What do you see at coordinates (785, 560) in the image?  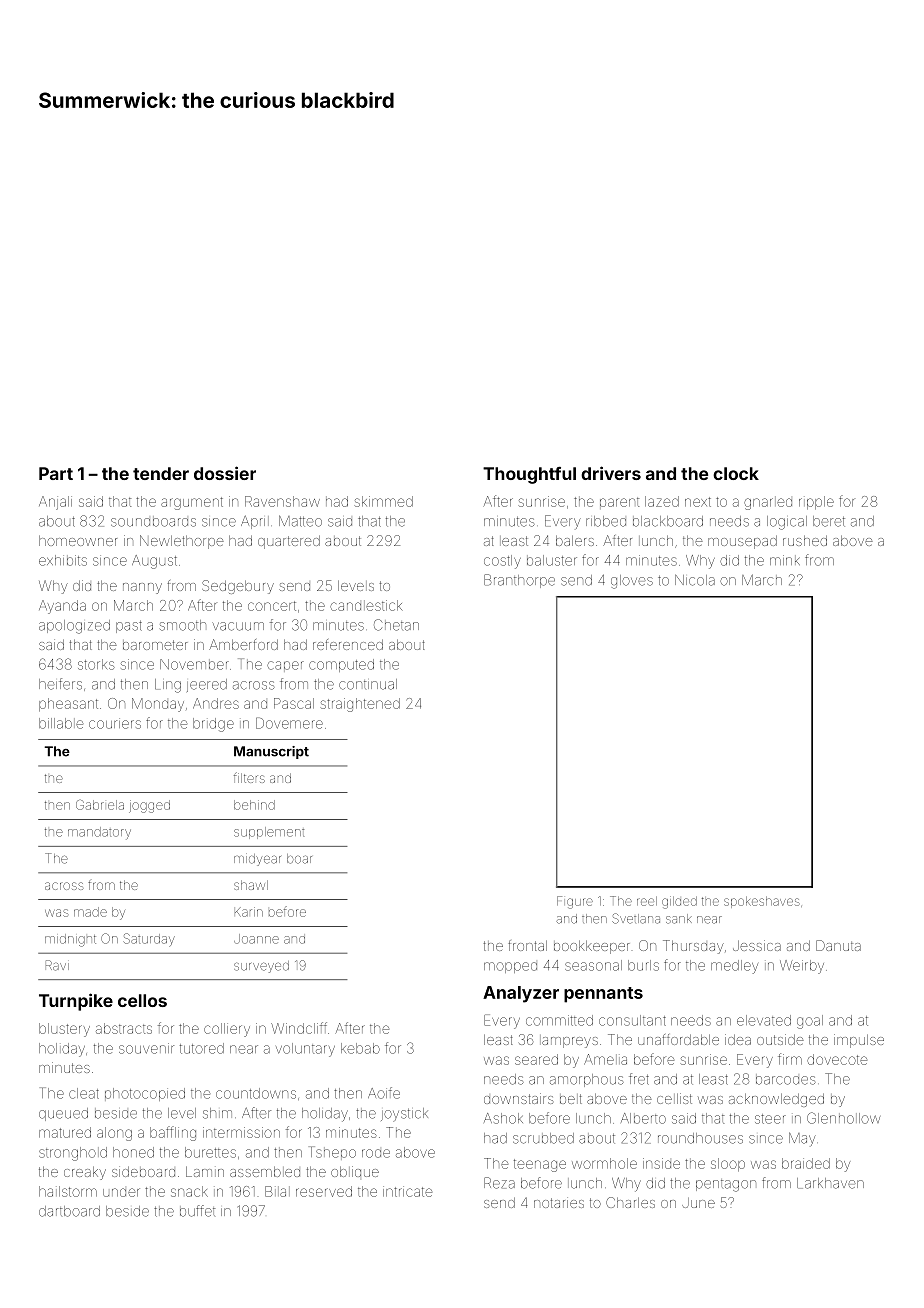 I see `mink` at bounding box center [785, 560].
